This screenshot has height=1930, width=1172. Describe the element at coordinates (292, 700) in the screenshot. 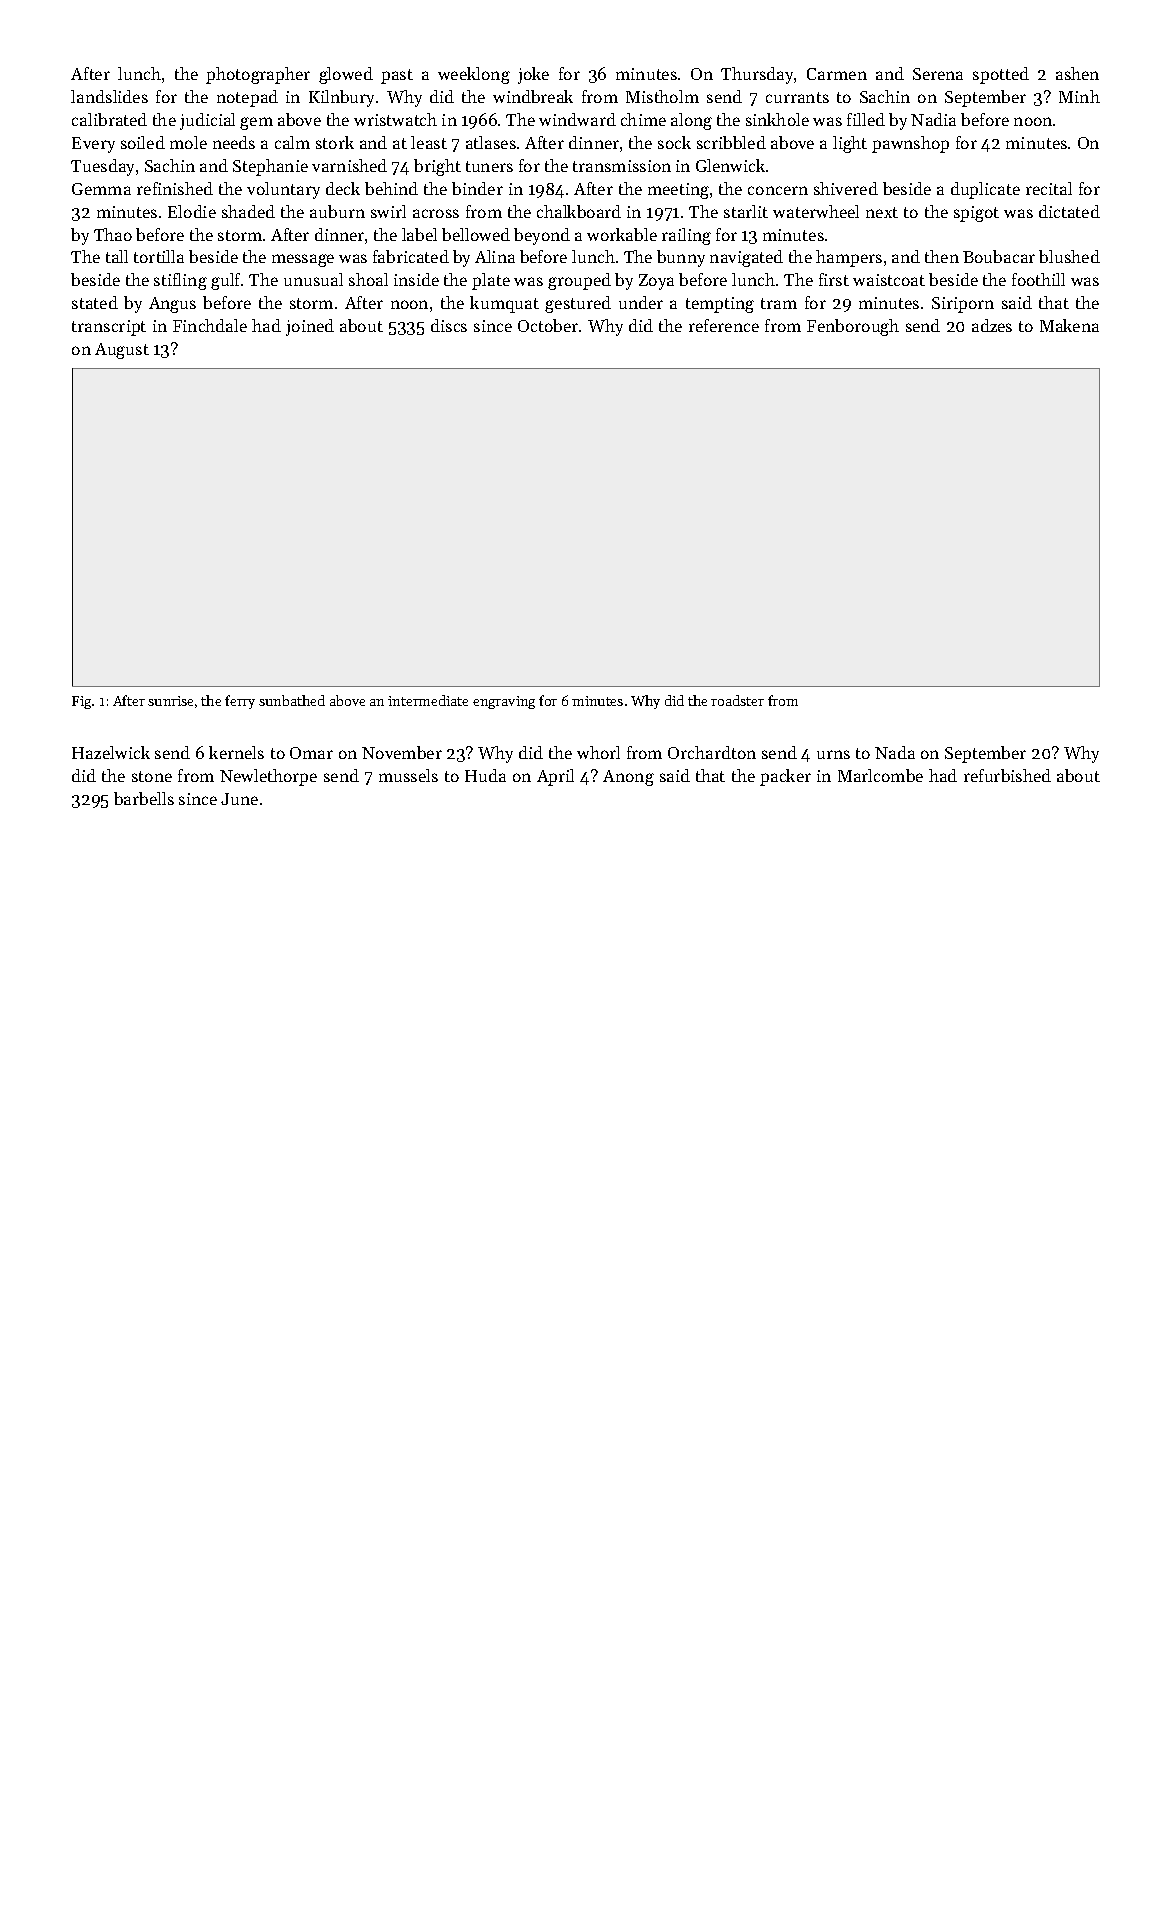

I see `sunbathed` at that location.
